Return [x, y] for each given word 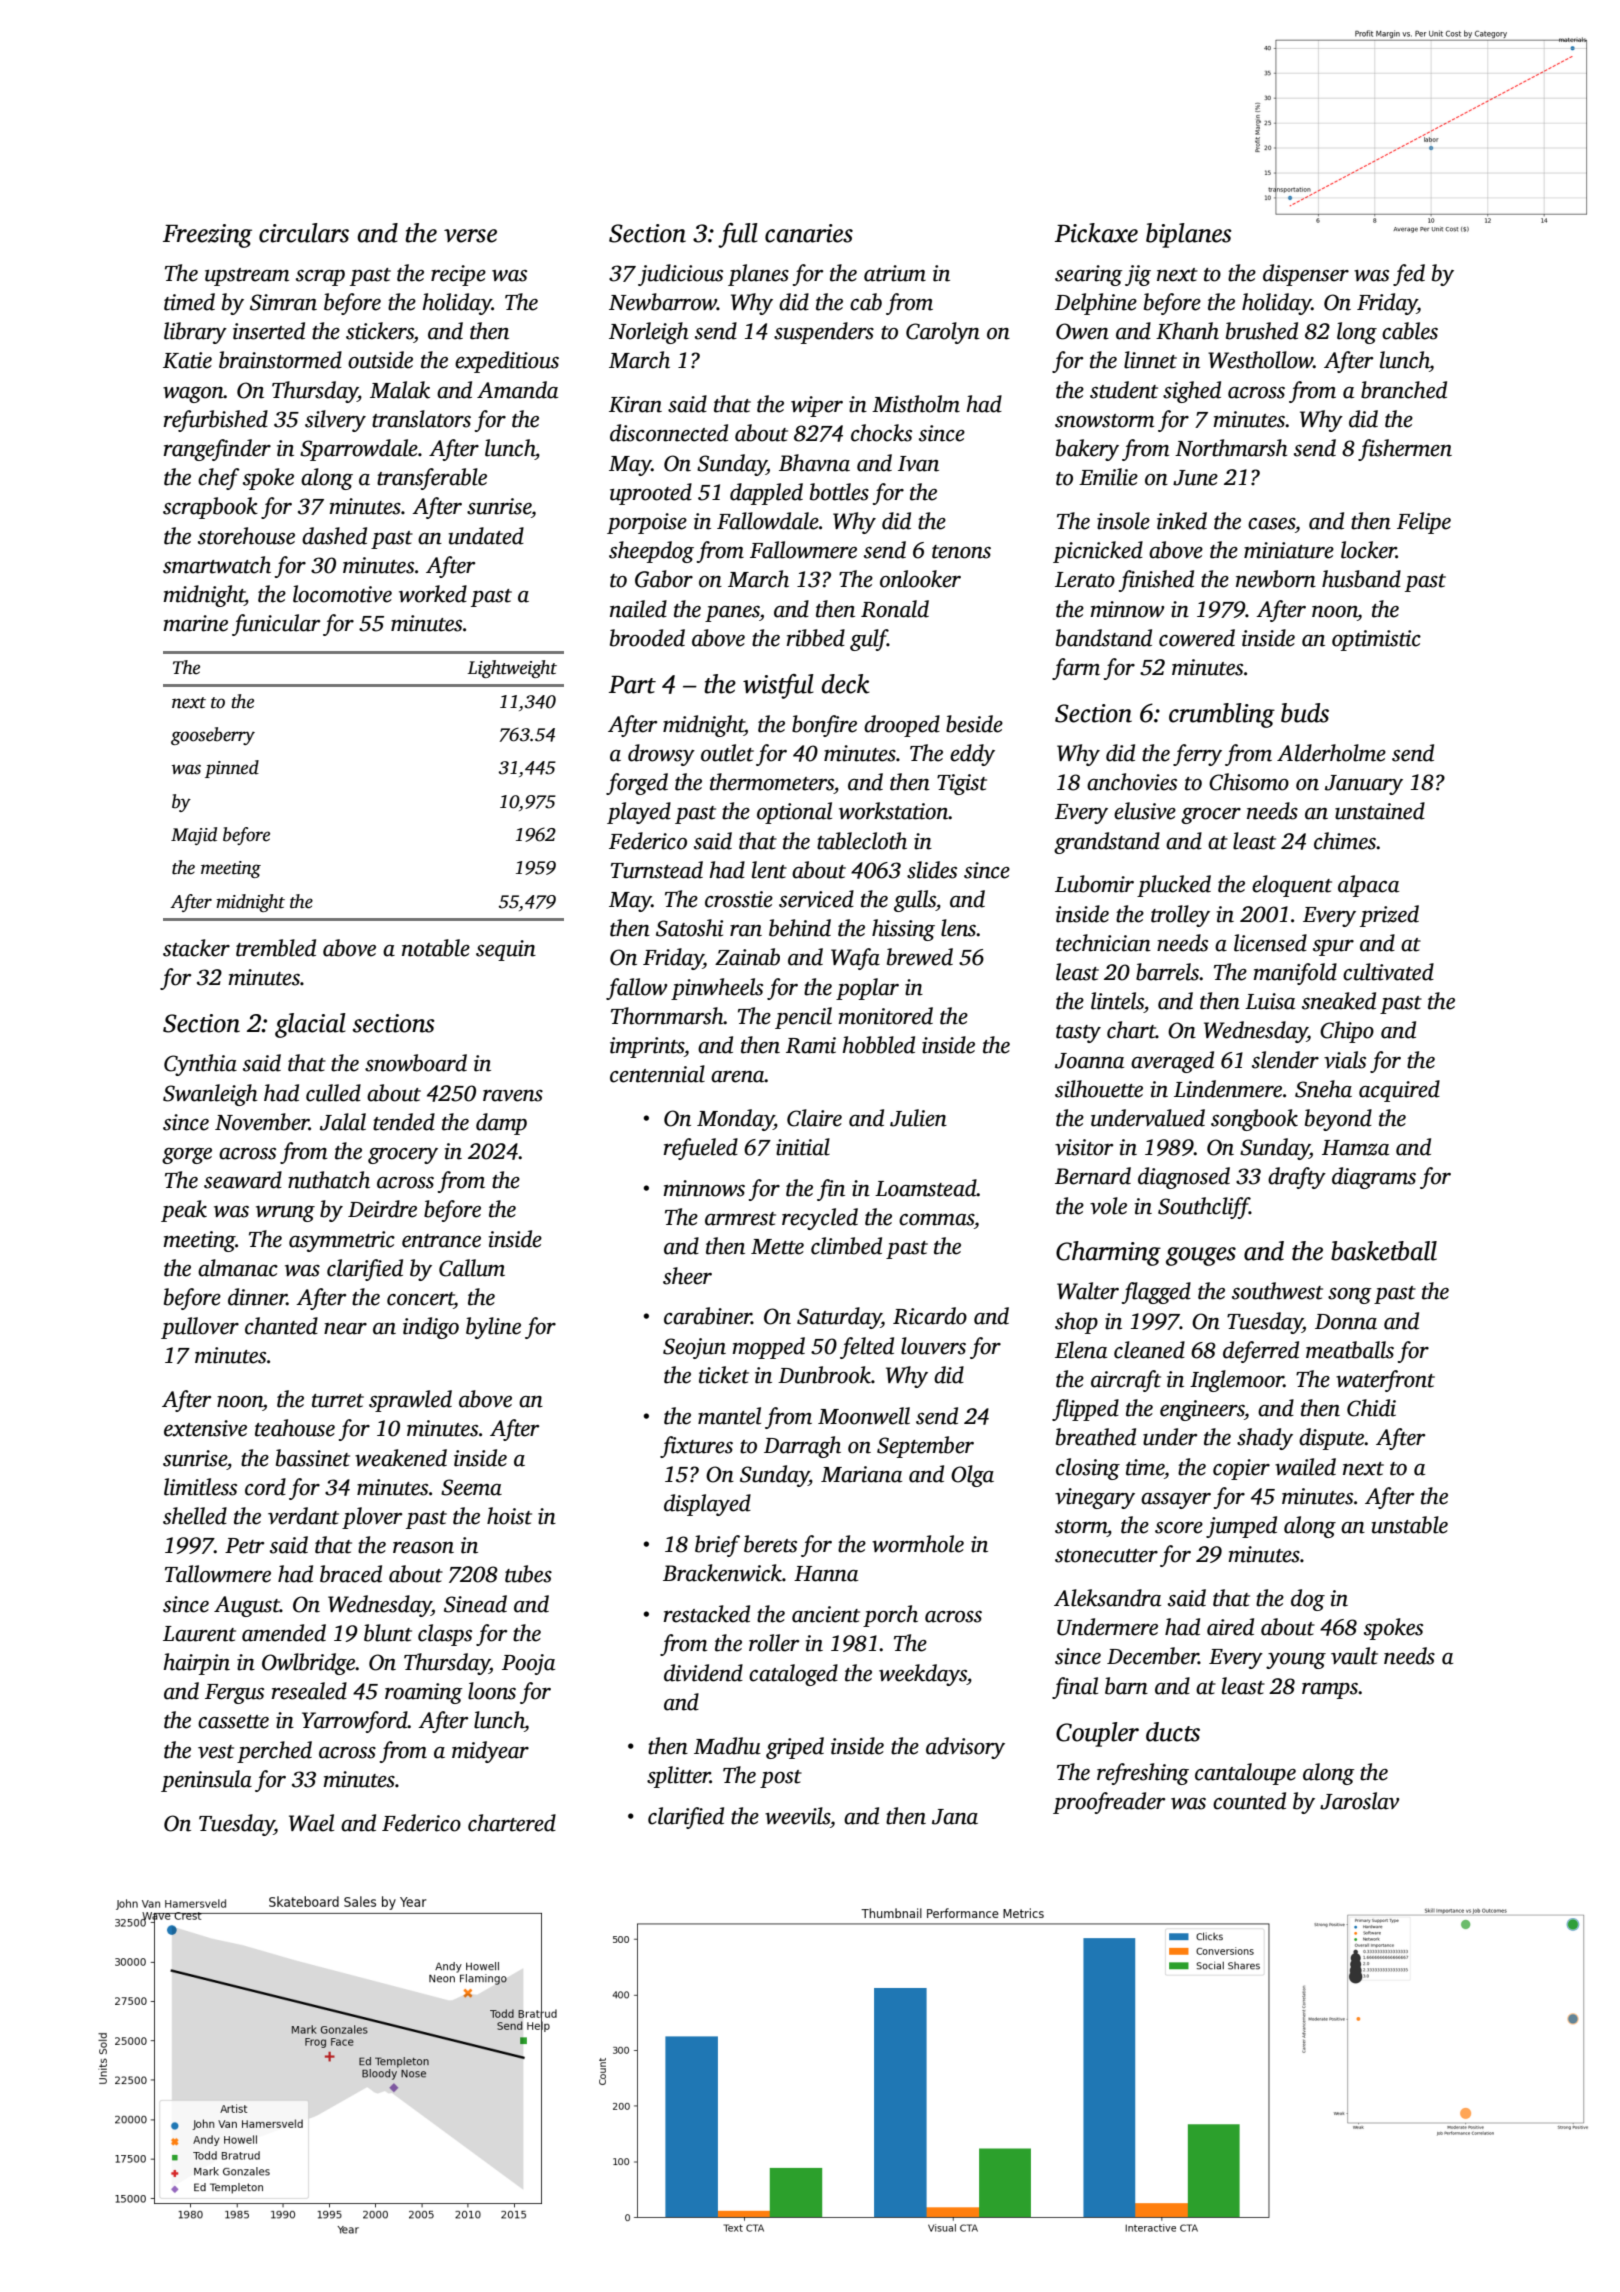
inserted [269, 331]
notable [436, 948]
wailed [1305, 1467]
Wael [311, 1823]
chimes [1345, 841]
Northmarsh [1231, 448]
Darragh [802, 1447]
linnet [1150, 360]
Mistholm [916, 404]
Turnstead [657, 870]
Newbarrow [663, 302]
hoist [509, 1516]
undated [486, 536]
